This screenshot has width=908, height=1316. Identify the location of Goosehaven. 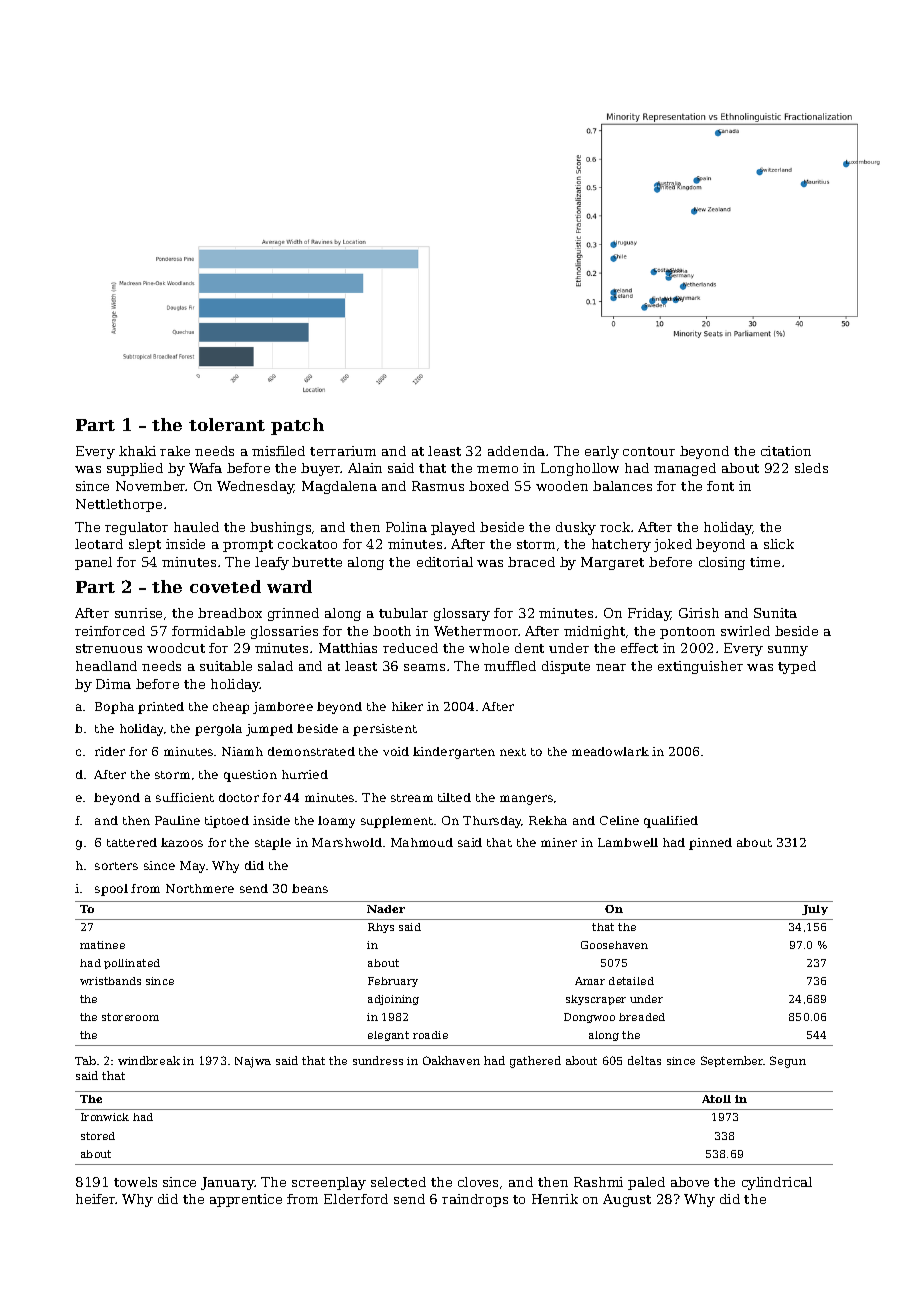
(614, 945).
